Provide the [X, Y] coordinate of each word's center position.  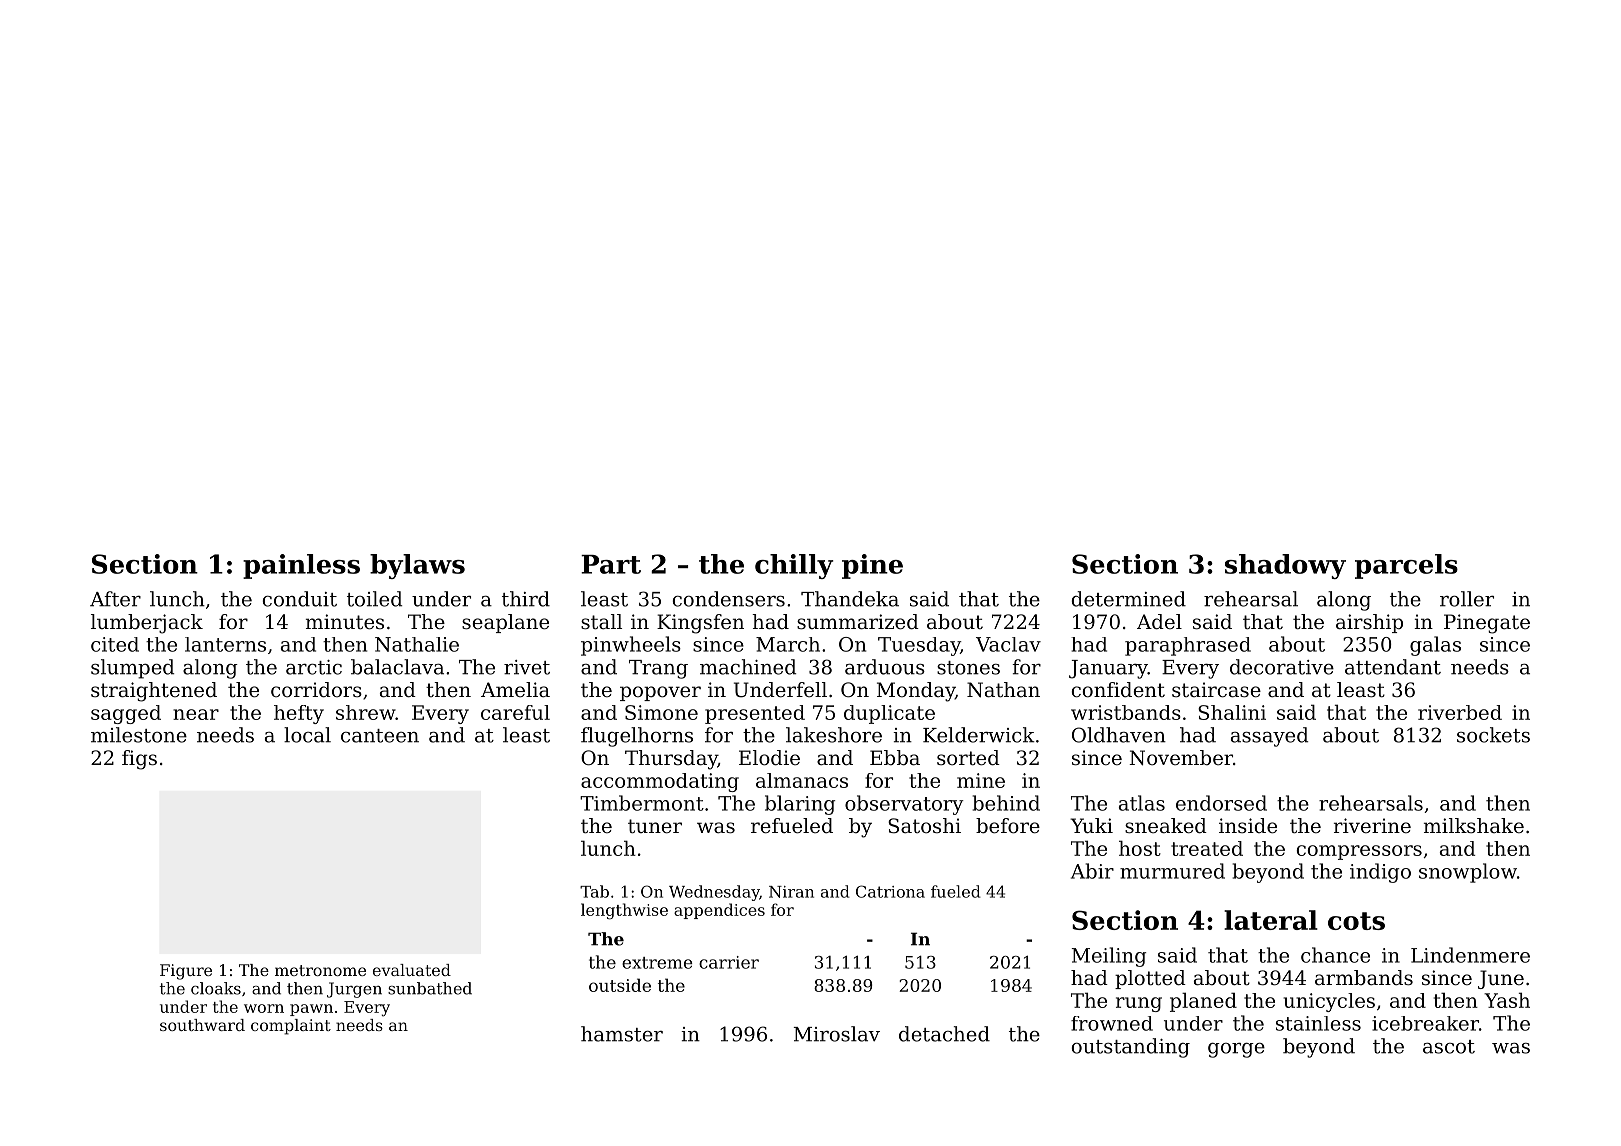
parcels [1406, 566]
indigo [1380, 873]
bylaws [417, 566]
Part [611, 564]
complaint [291, 1027]
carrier [729, 962]
